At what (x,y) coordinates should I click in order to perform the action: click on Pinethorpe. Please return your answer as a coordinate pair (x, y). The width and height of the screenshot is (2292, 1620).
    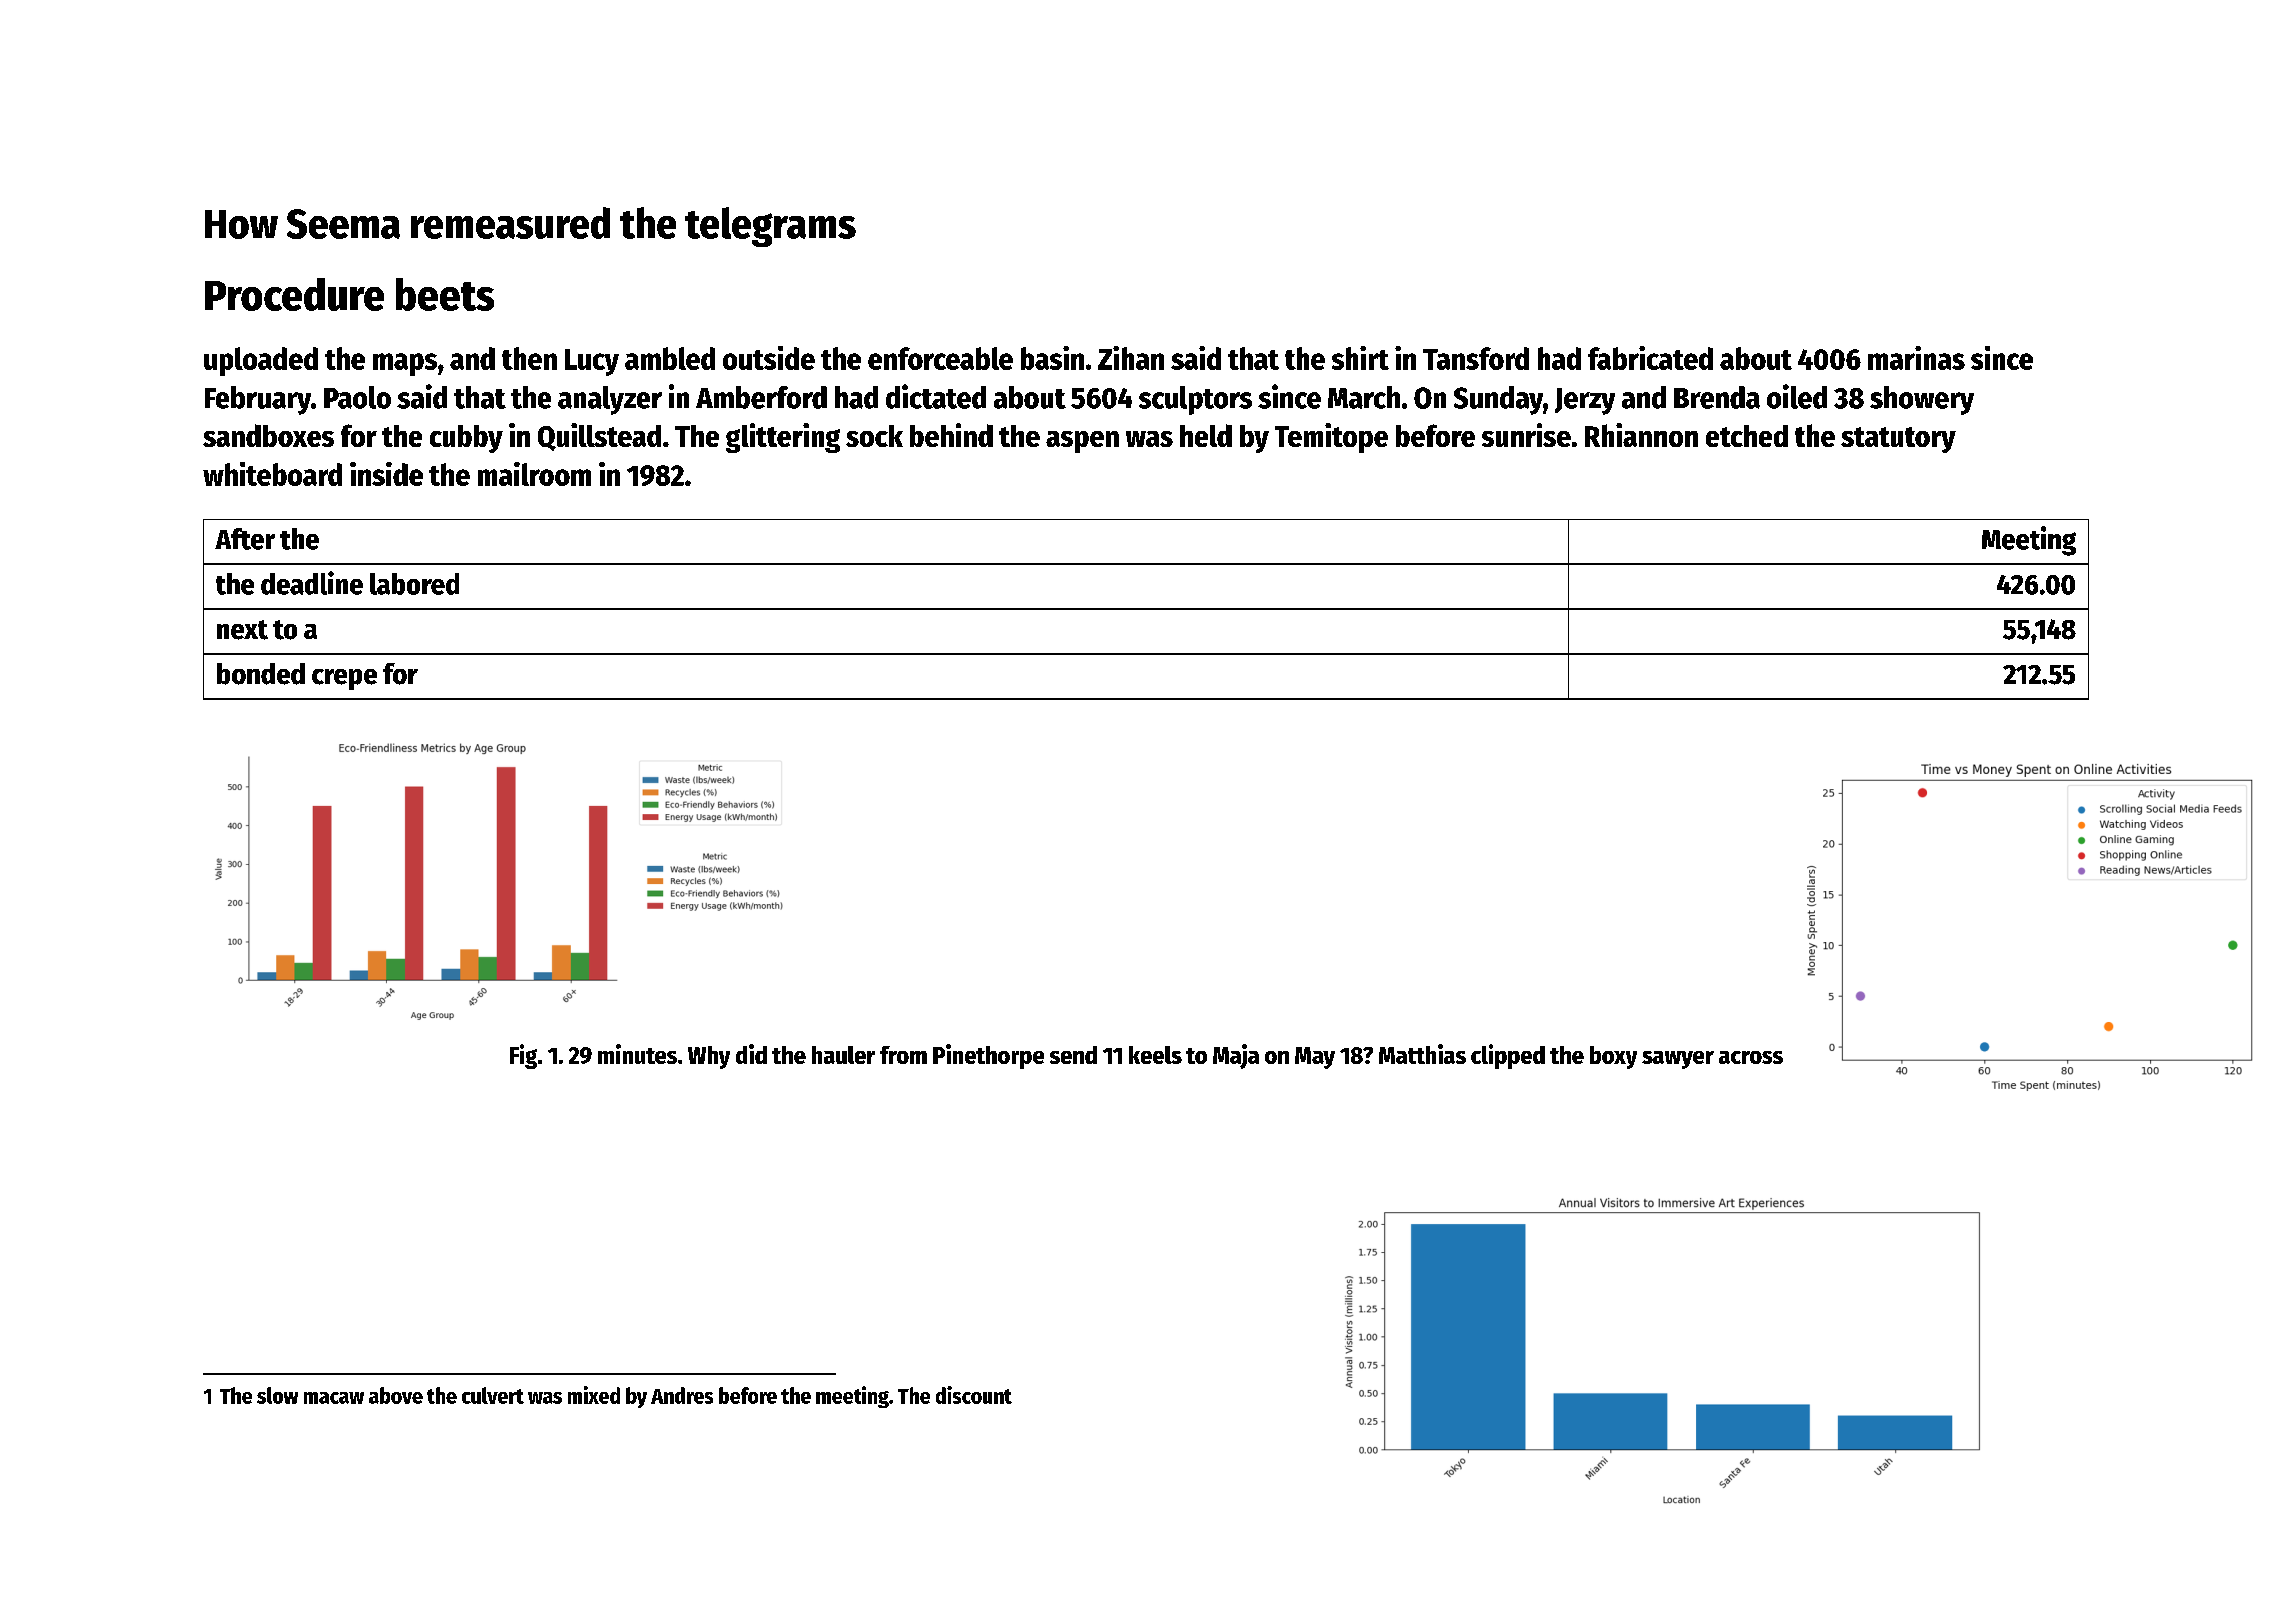
    Looking at the image, I should click on (988, 1056).
